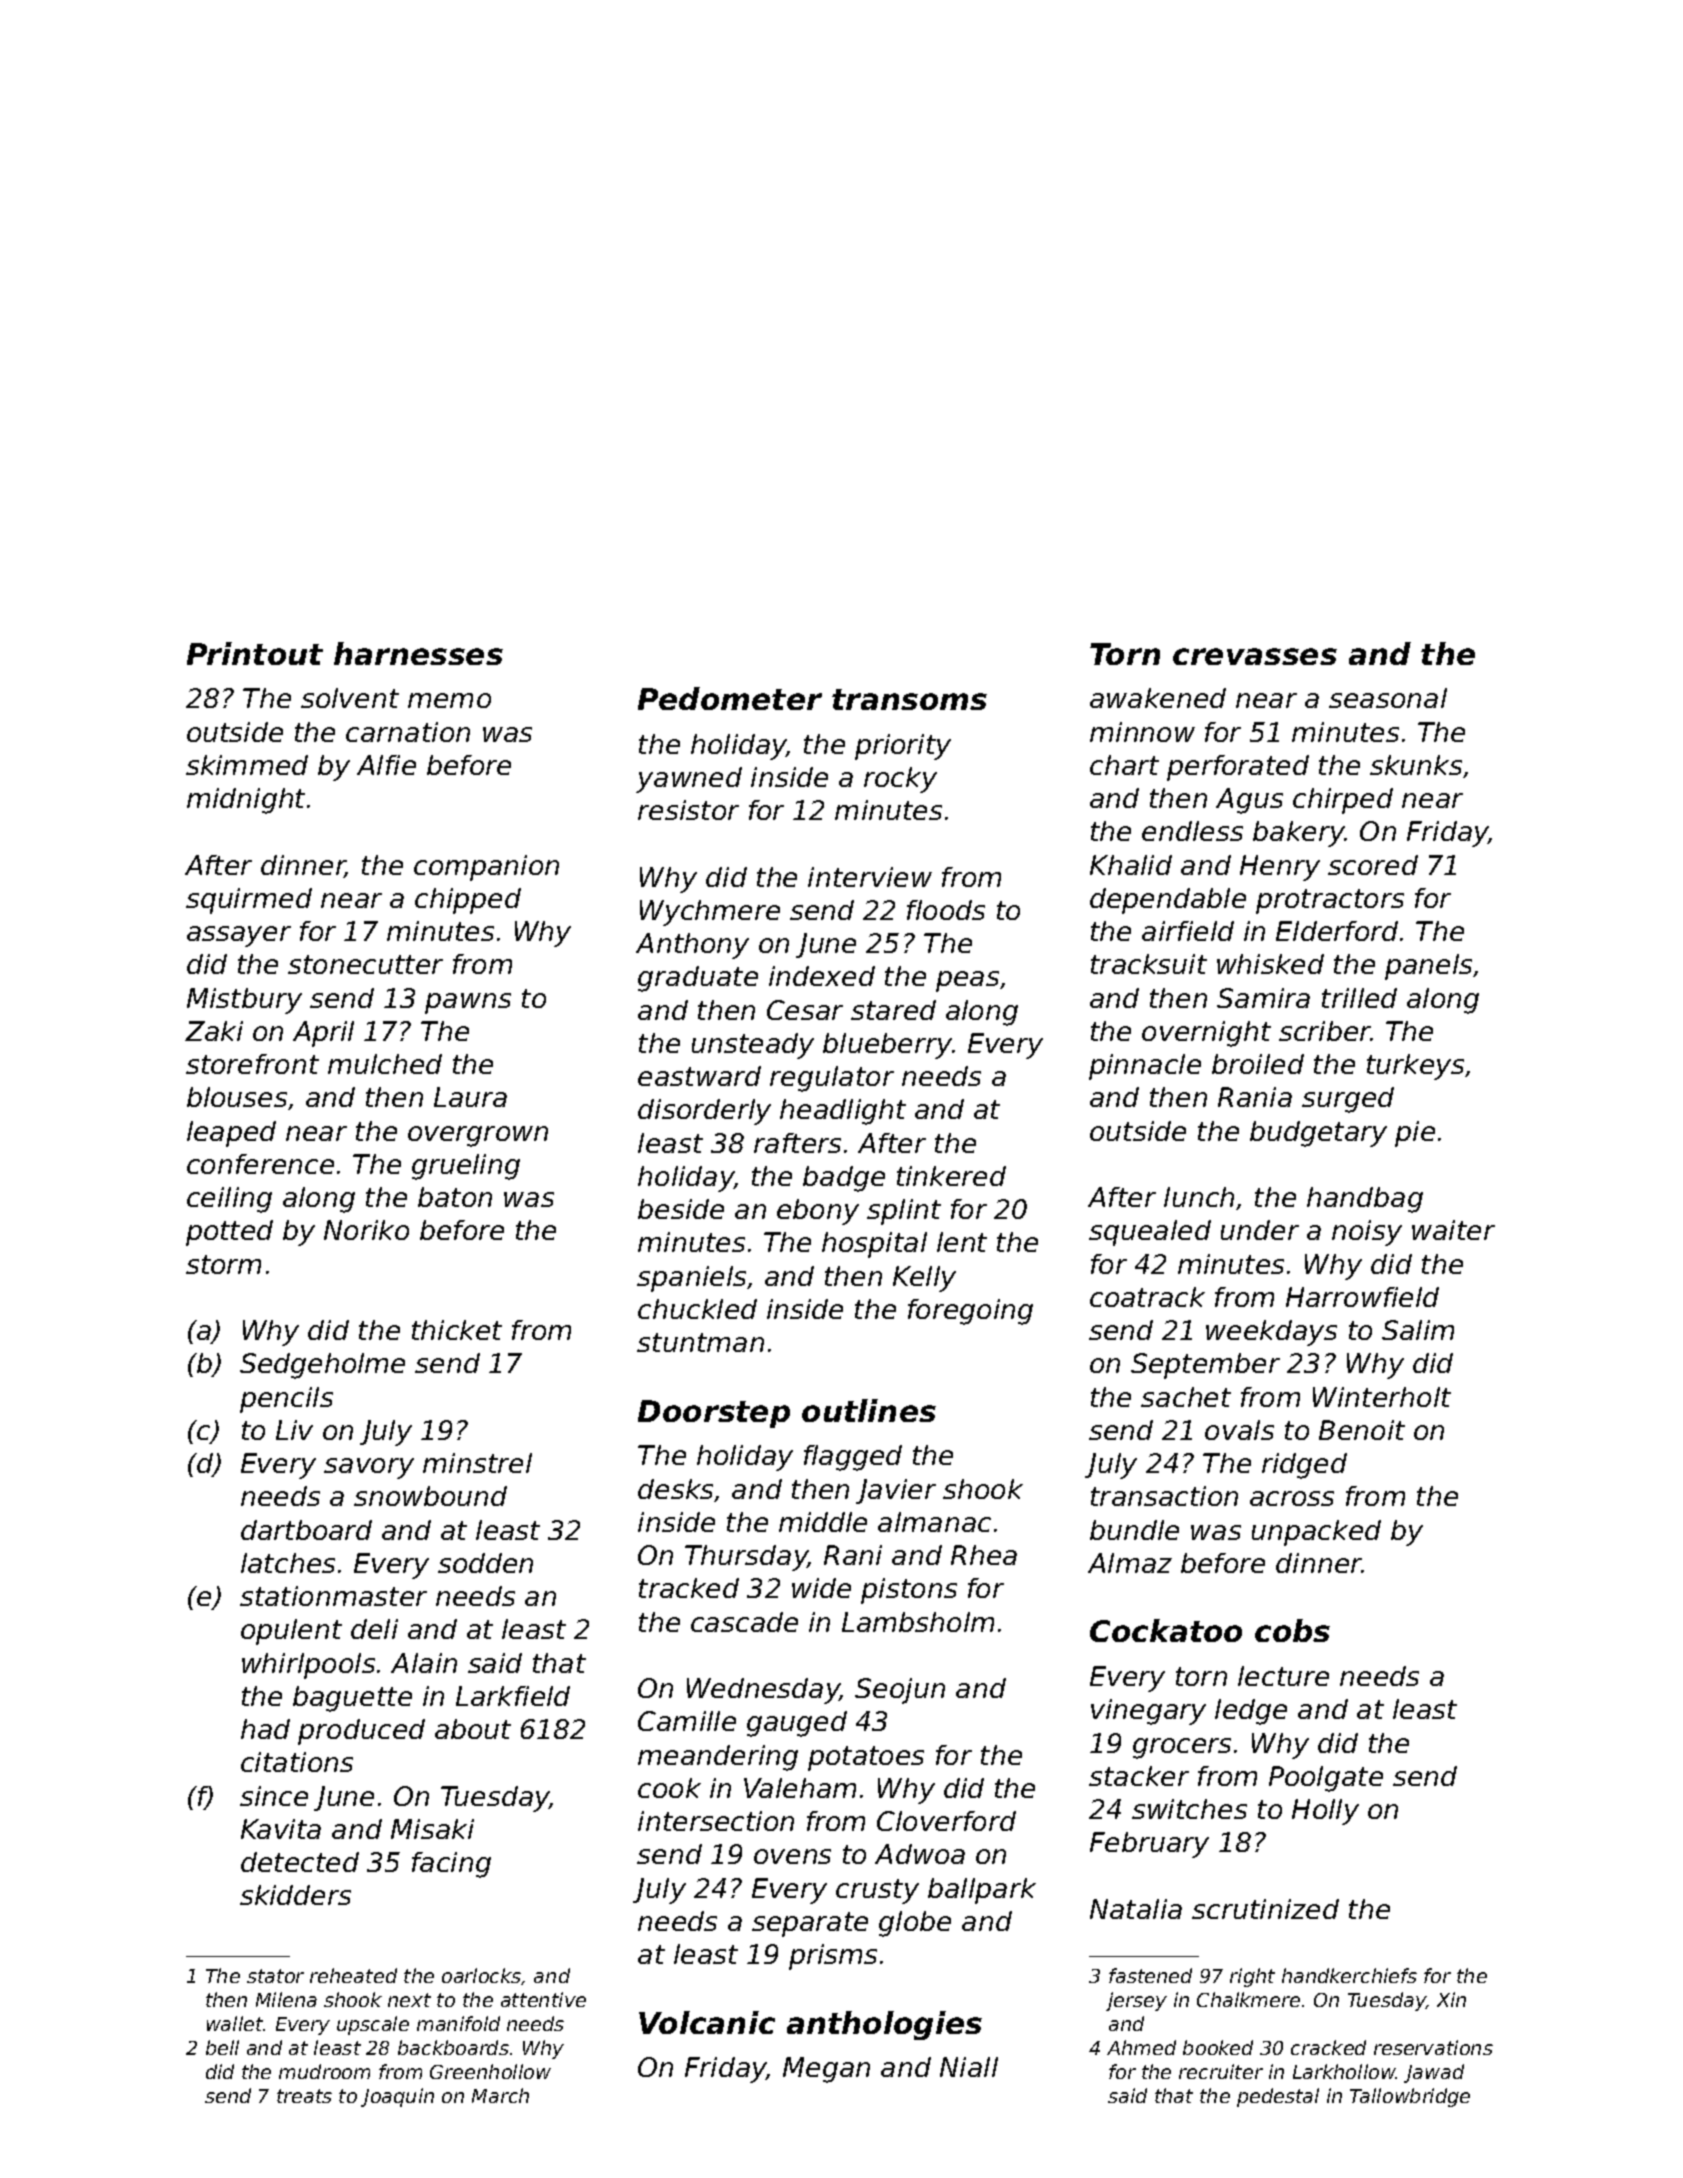 Image resolution: width=1683 pixels, height=2178 pixels. What do you see at coordinates (274, 1796) in the document?
I see `since` at bounding box center [274, 1796].
